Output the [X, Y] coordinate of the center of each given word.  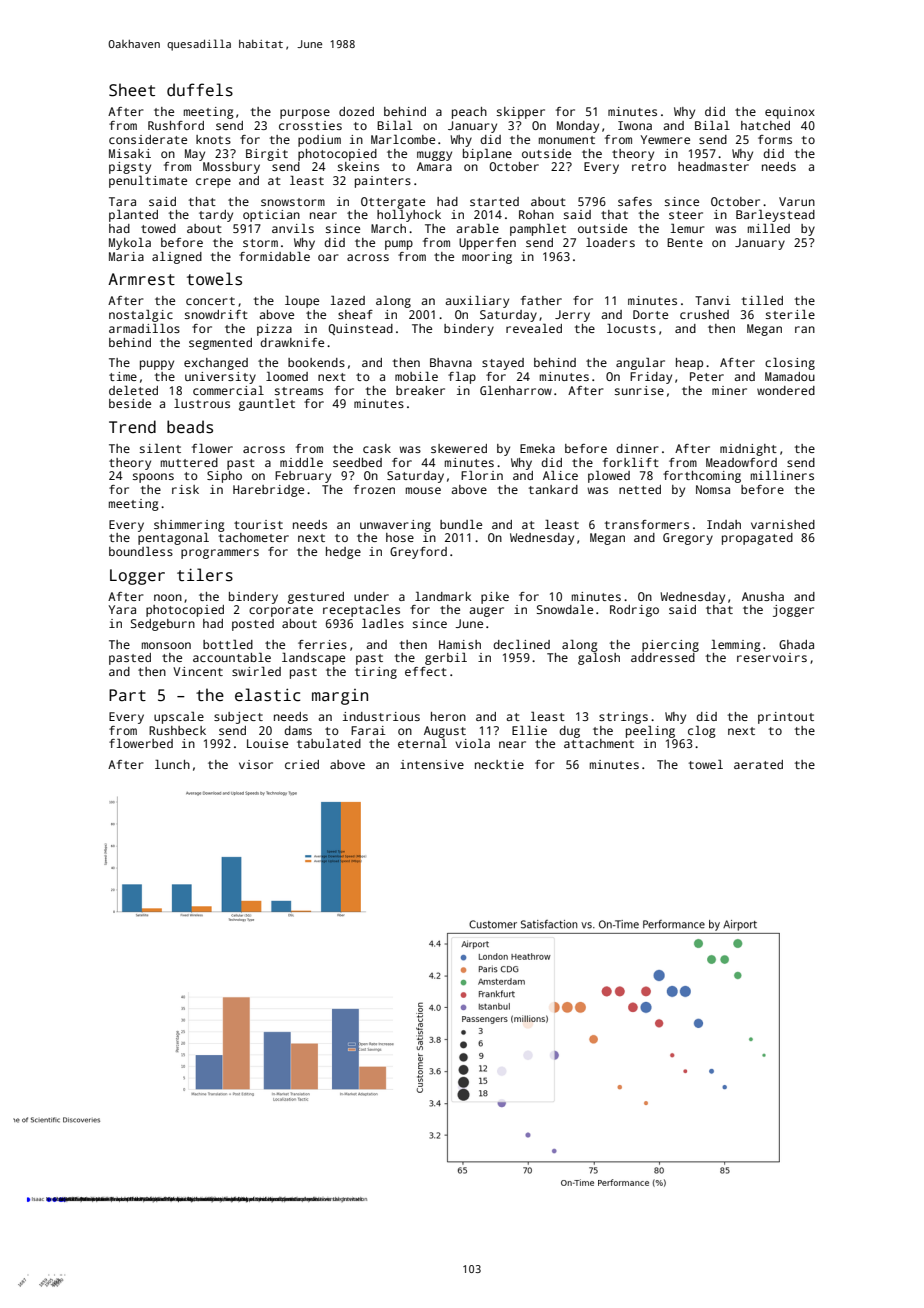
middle [301, 462]
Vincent [198, 671]
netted [640, 489]
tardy [216, 216]
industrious [381, 716]
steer [686, 215]
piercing [670, 646]
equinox [790, 113]
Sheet [132, 90]
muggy [434, 156]
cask [377, 448]
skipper [521, 113]
